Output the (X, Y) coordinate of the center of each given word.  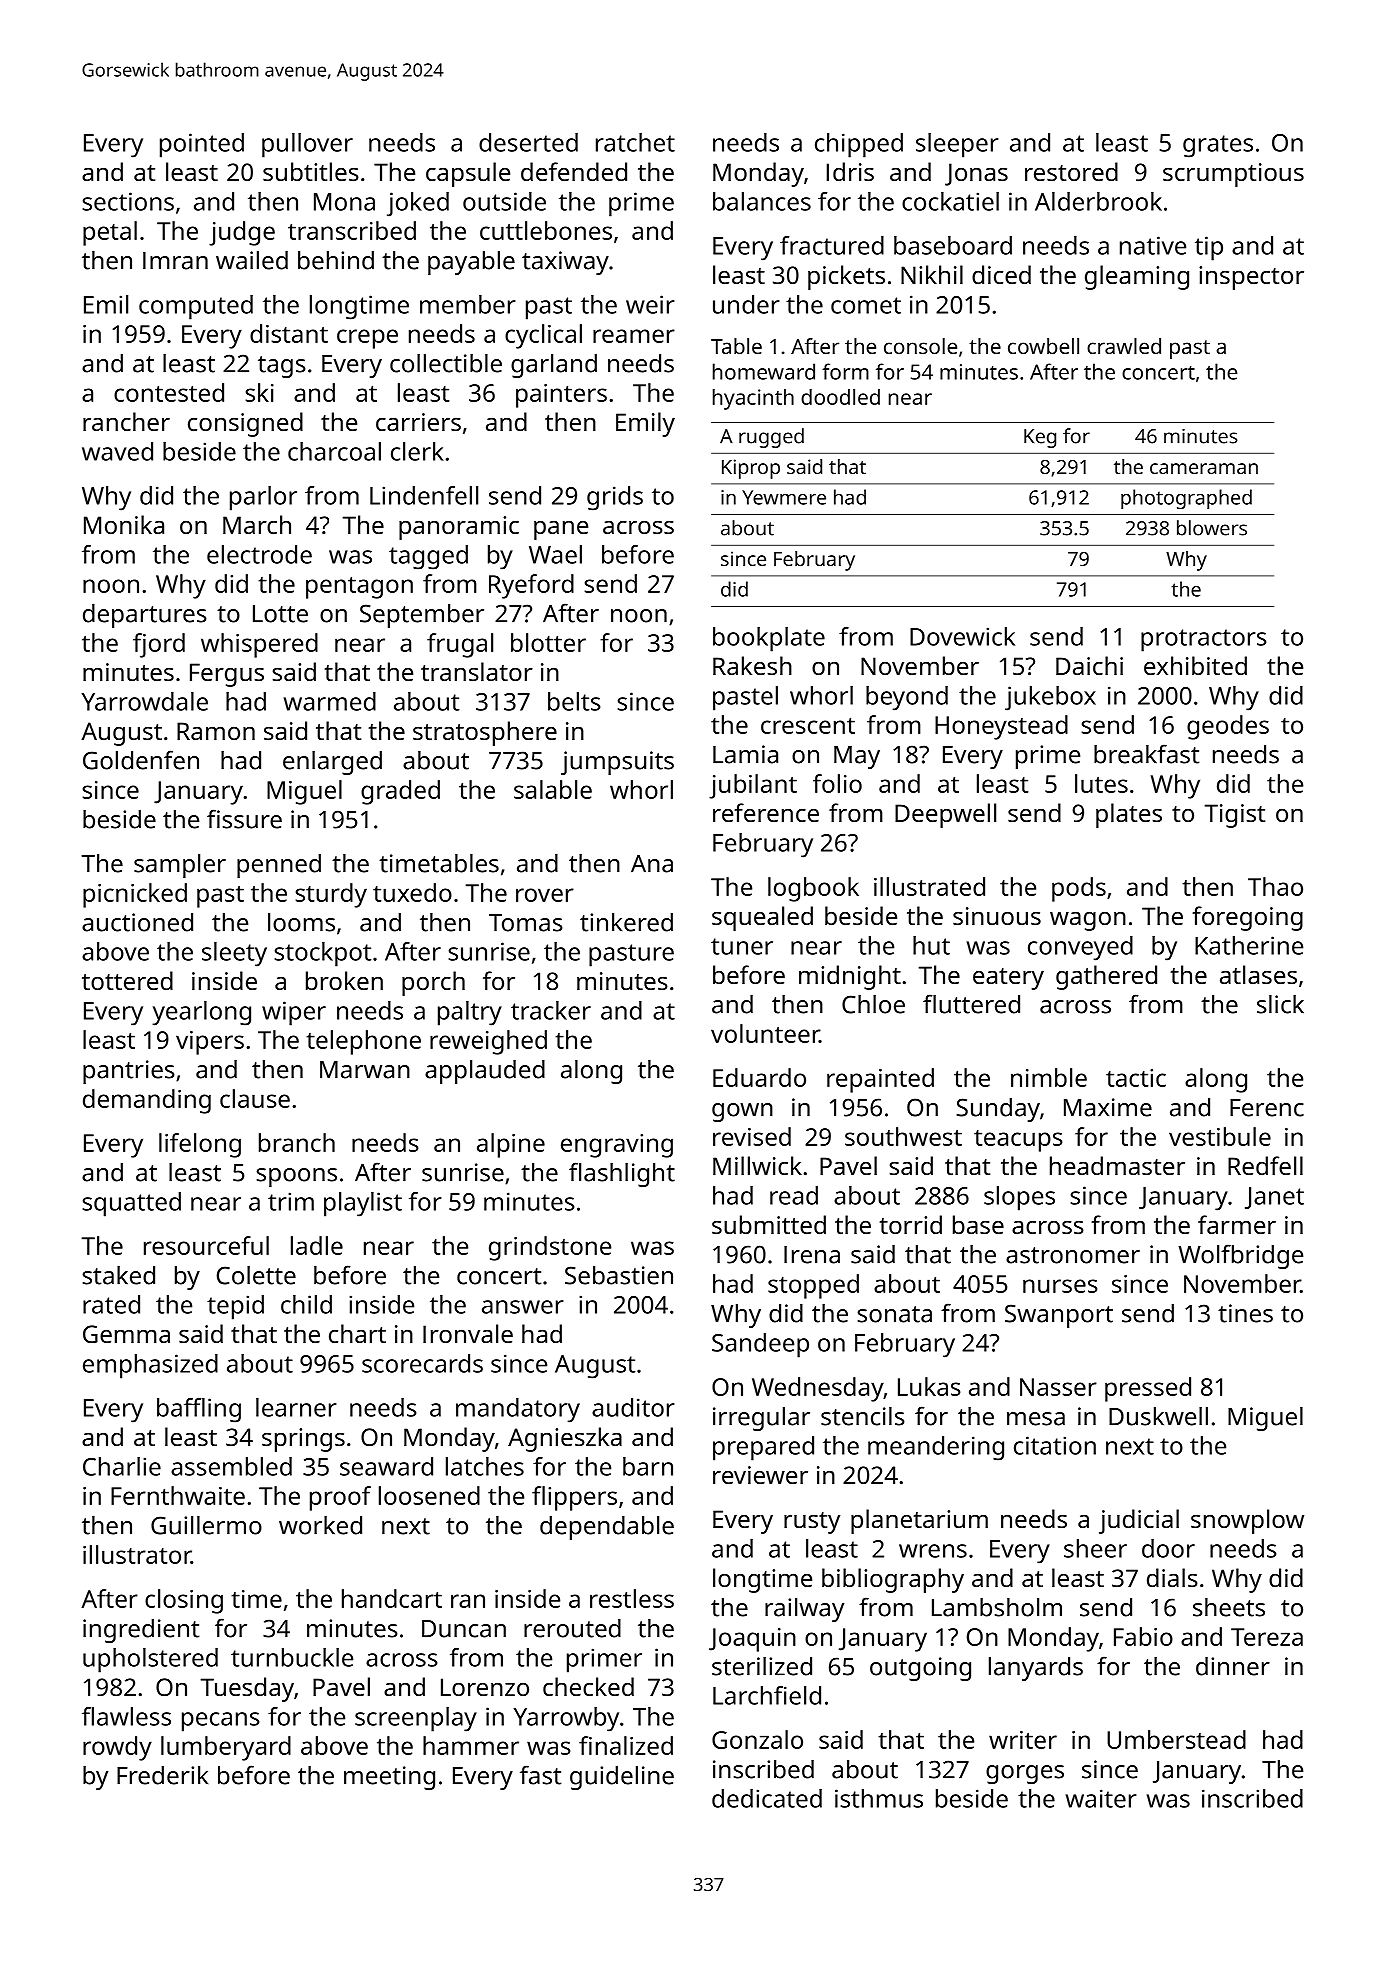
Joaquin (752, 1640)
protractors (1203, 640)
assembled (231, 1466)
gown (742, 1112)
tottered (127, 980)
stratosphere (485, 733)
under (746, 304)
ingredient (141, 1631)
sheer (1095, 1548)
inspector (1251, 278)
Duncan (464, 1629)
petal (110, 233)
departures (145, 616)
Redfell (1265, 1165)
